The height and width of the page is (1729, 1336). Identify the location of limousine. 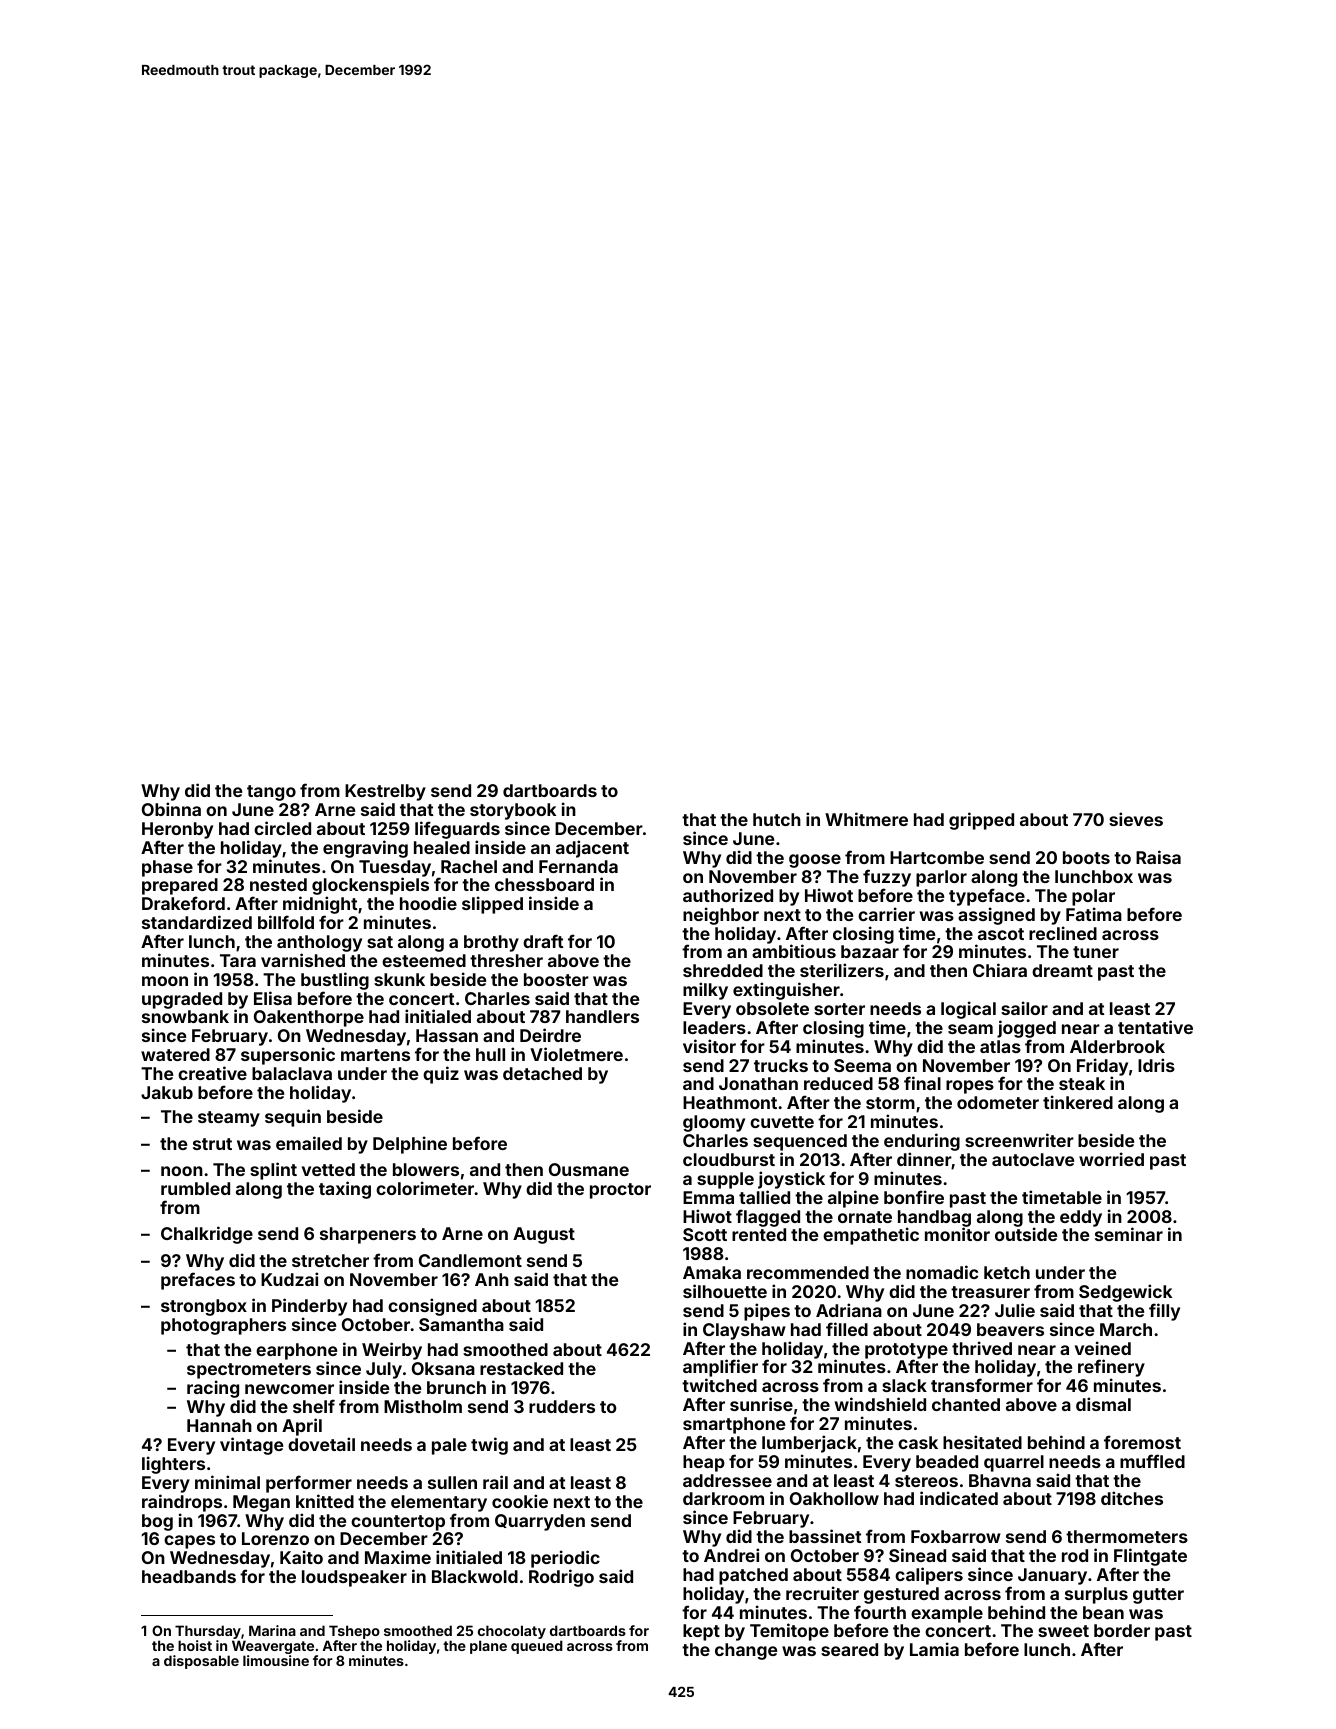
(276, 1660).
